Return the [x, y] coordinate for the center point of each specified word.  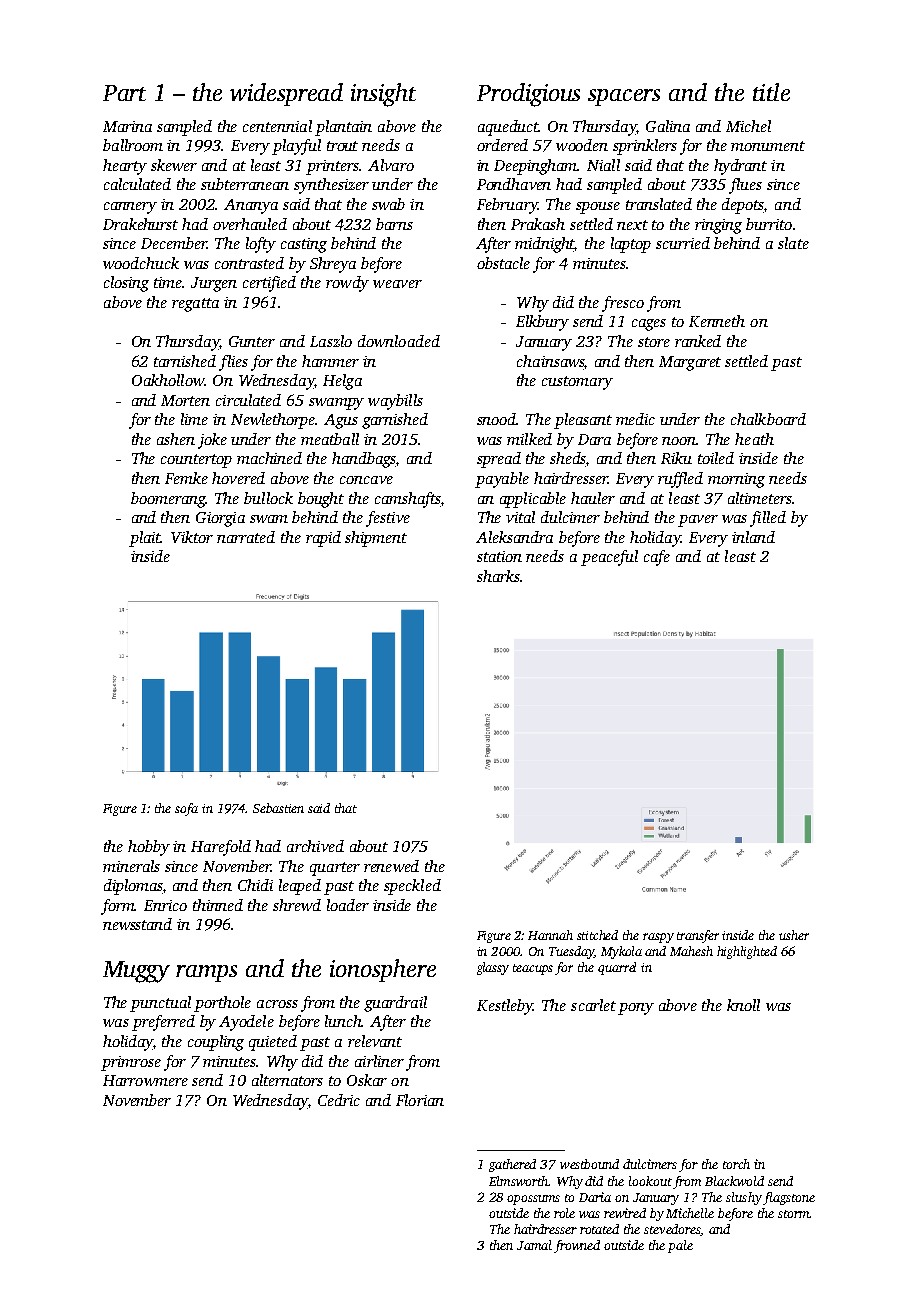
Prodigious [528, 95]
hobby [149, 848]
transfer [698, 936]
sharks [498, 576]
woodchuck [141, 263]
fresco [623, 304]
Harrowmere [145, 1080]
